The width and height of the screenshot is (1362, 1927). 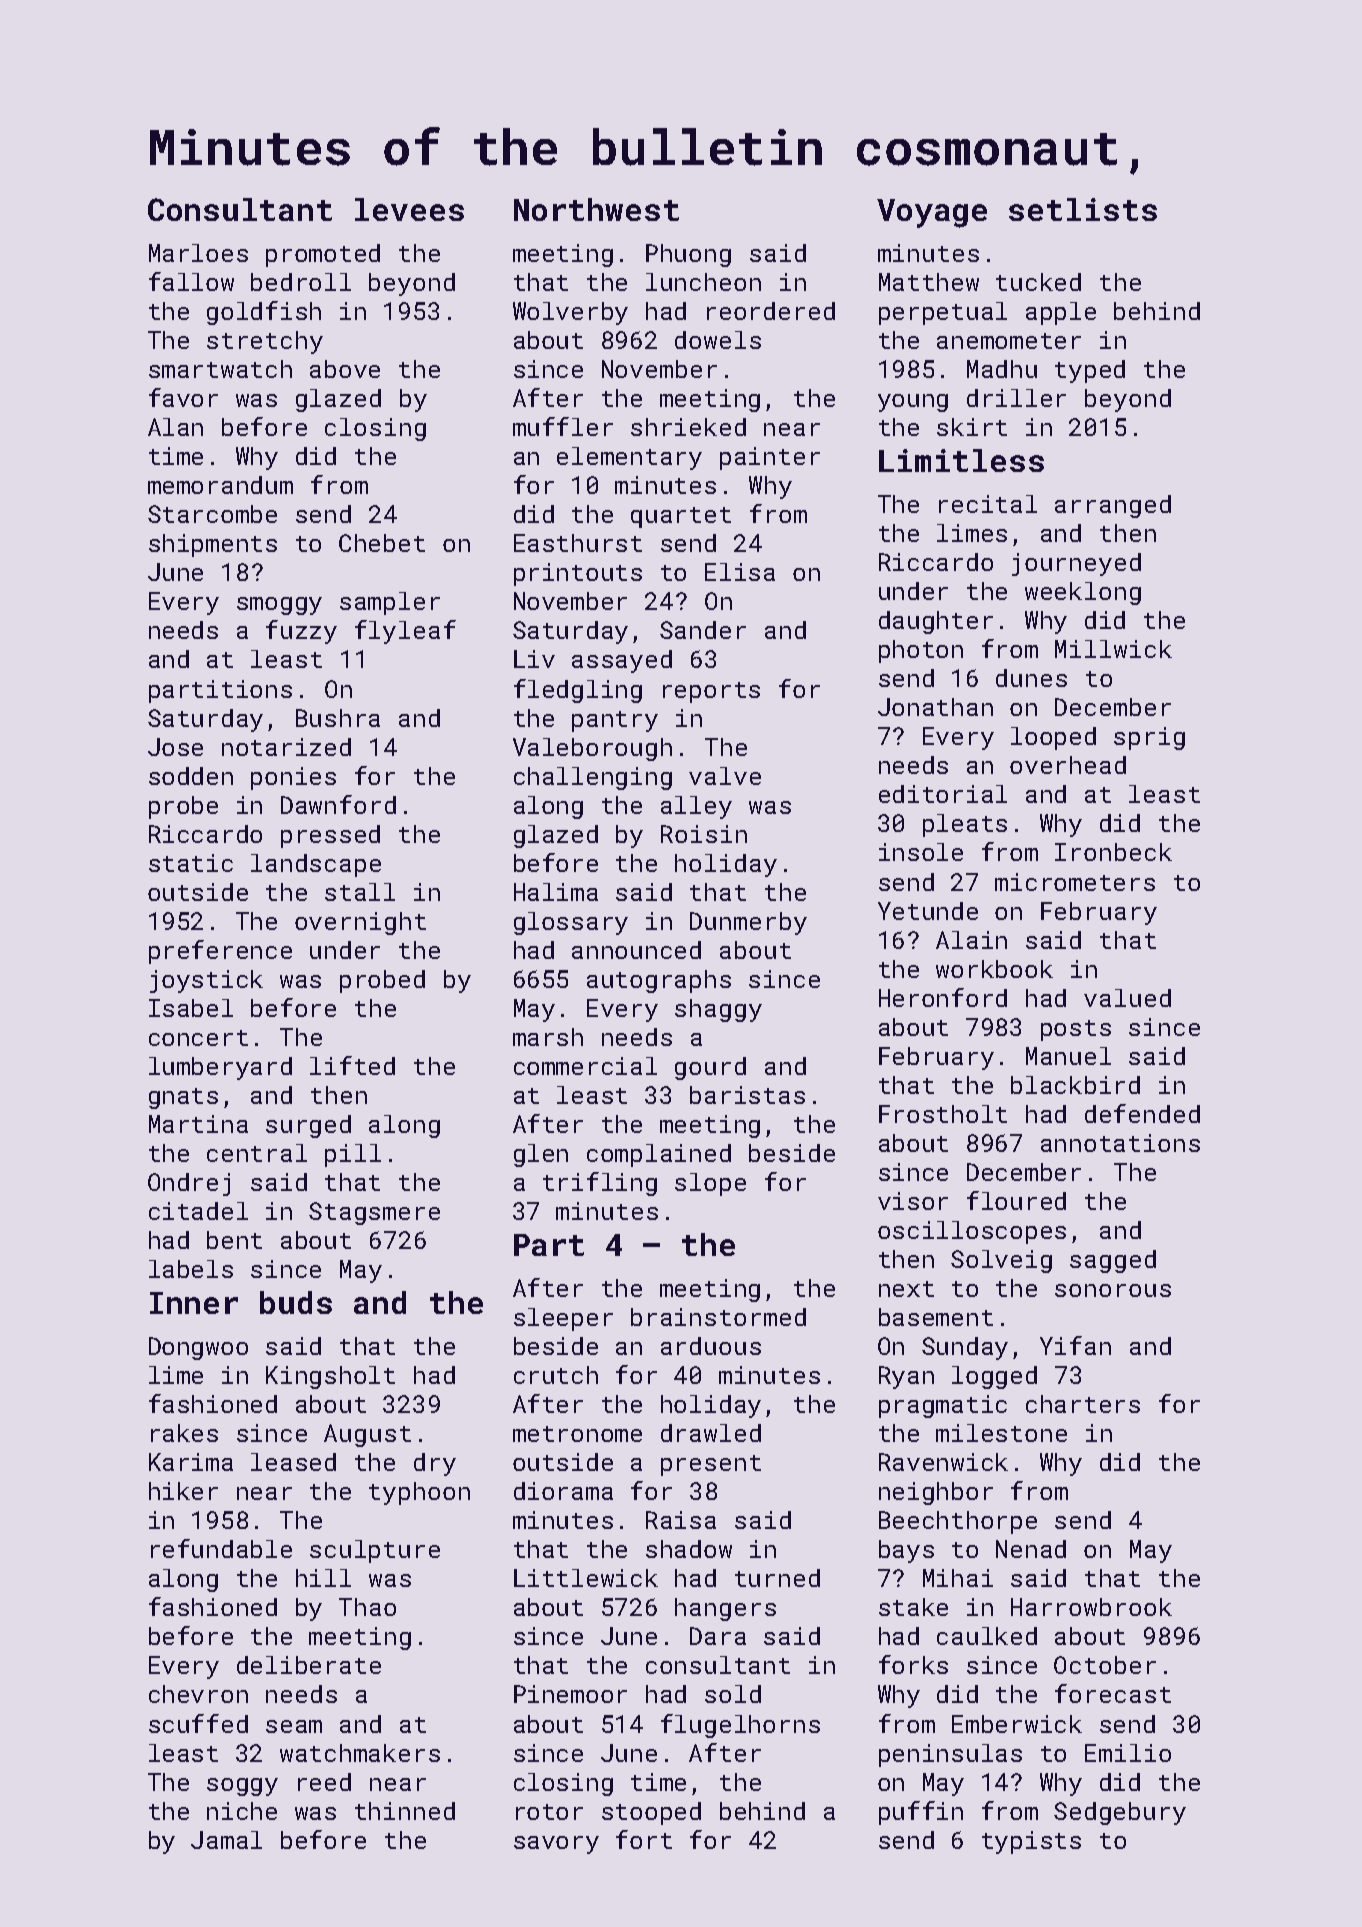 What do you see at coordinates (578, 543) in the screenshot?
I see `Easthurst` at bounding box center [578, 543].
